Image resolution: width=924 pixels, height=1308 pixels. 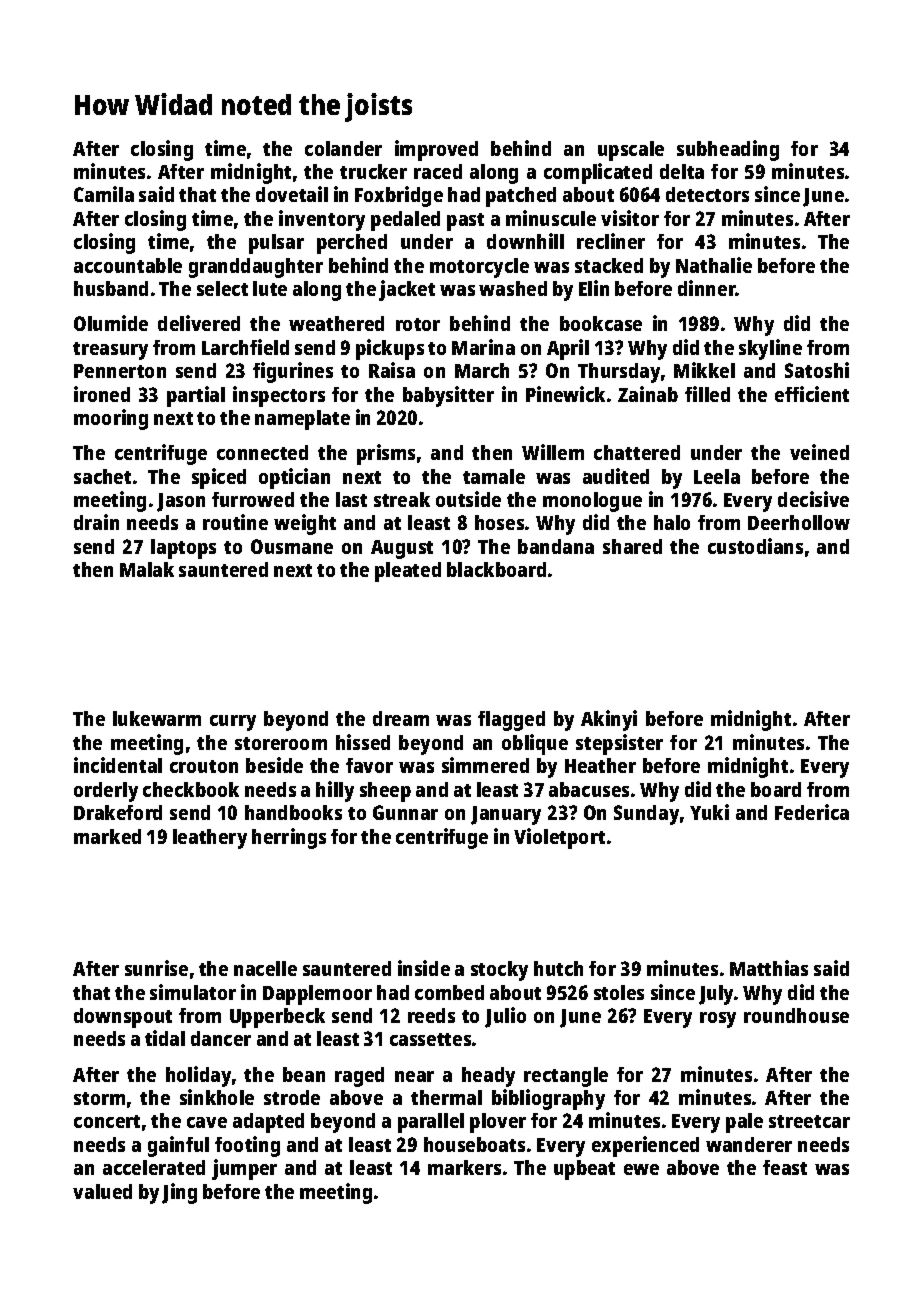 I want to click on Akinyi, so click(x=609, y=720).
